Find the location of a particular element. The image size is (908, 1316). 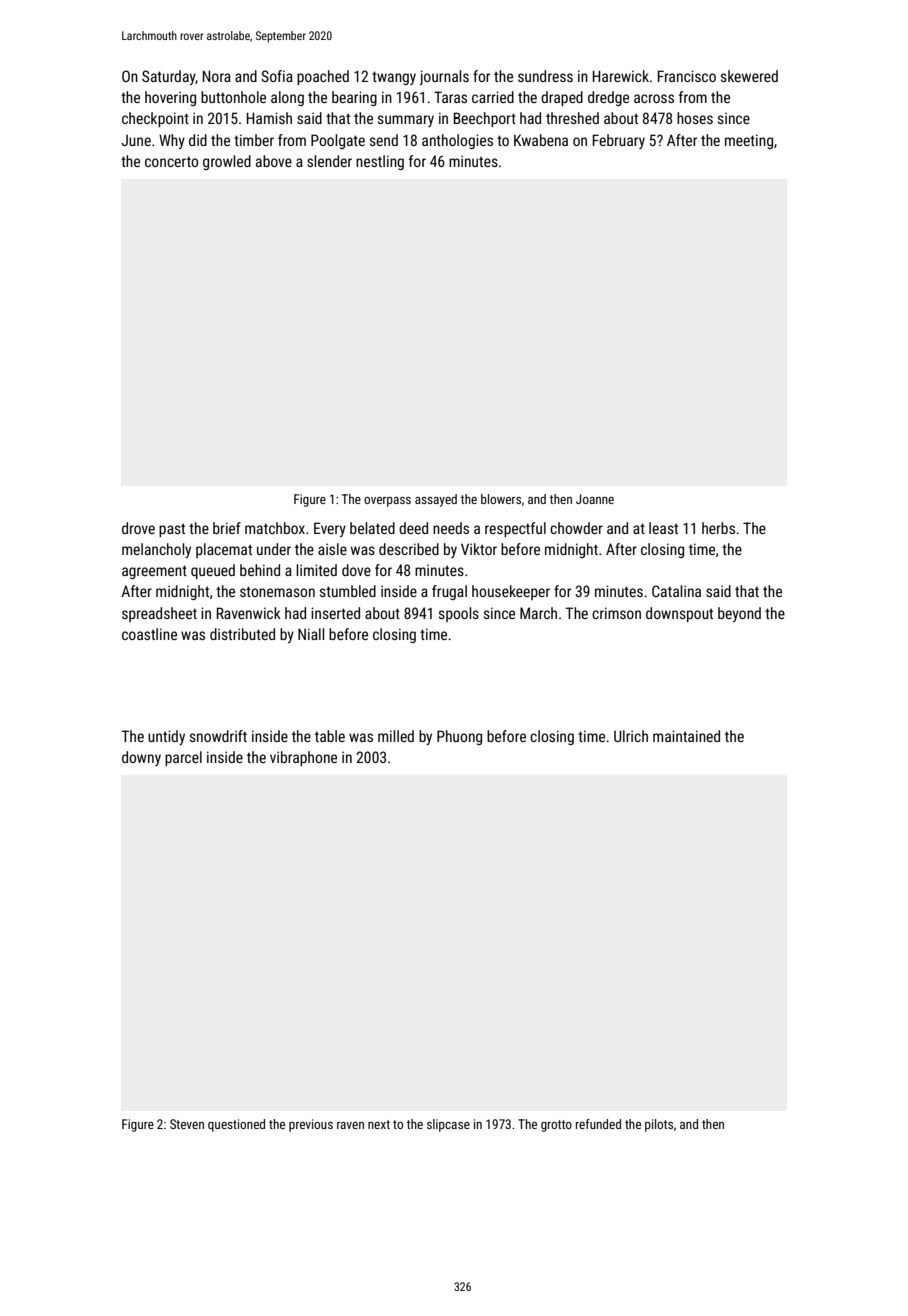

skewered is located at coordinates (749, 76).
